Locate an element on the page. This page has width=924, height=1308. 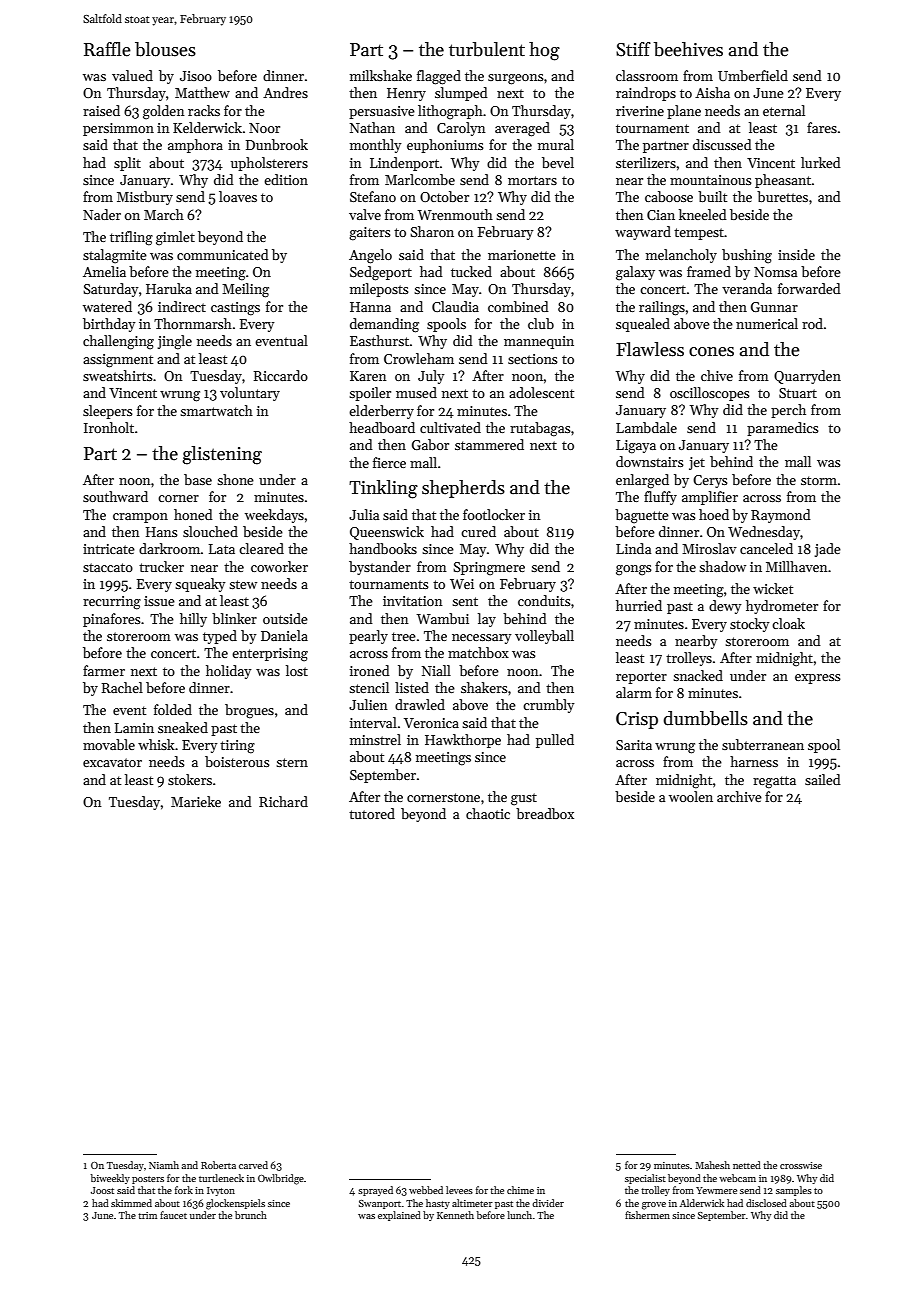
loaves is located at coordinates (238, 196).
